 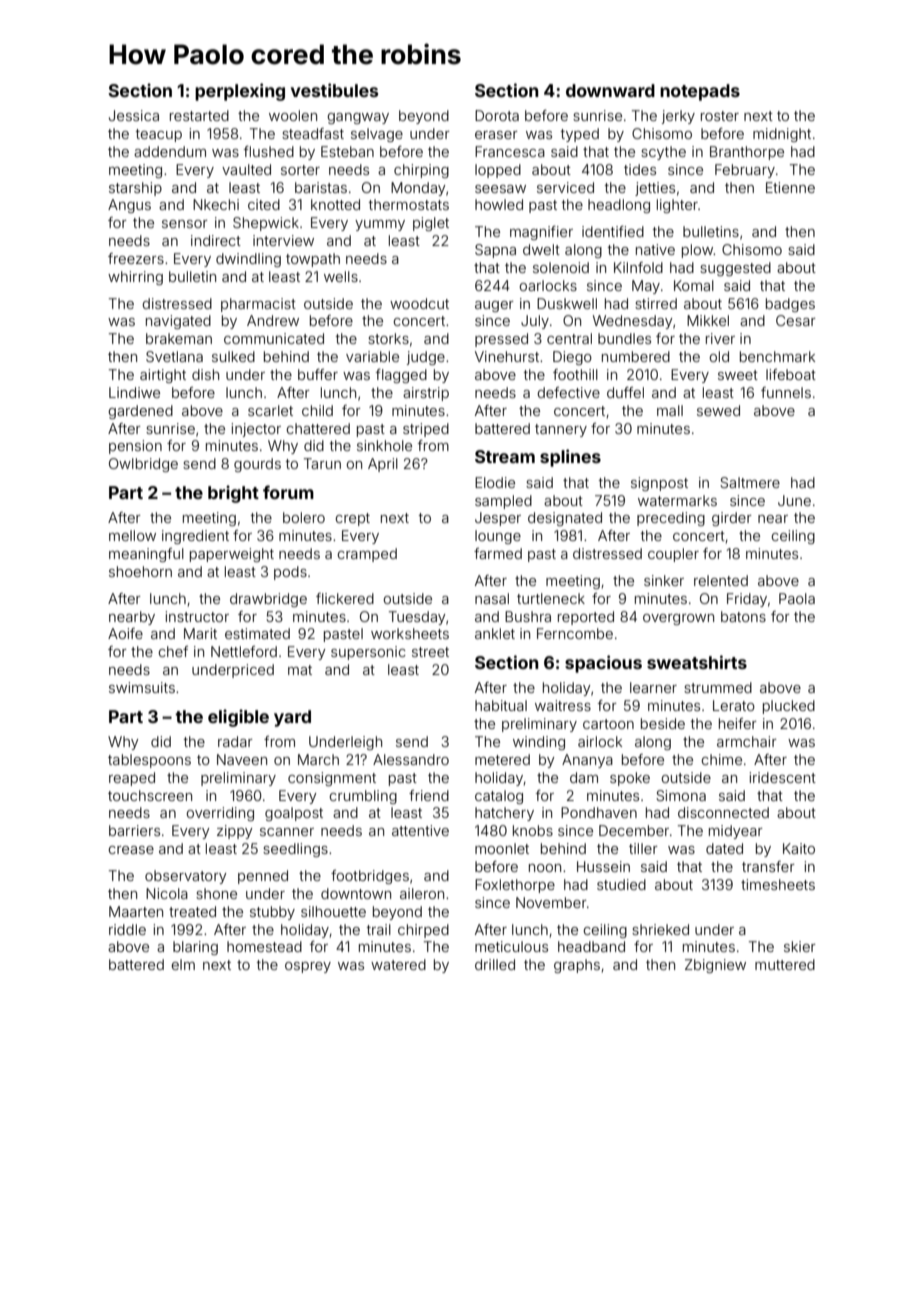 I want to click on sewed, so click(x=718, y=410).
